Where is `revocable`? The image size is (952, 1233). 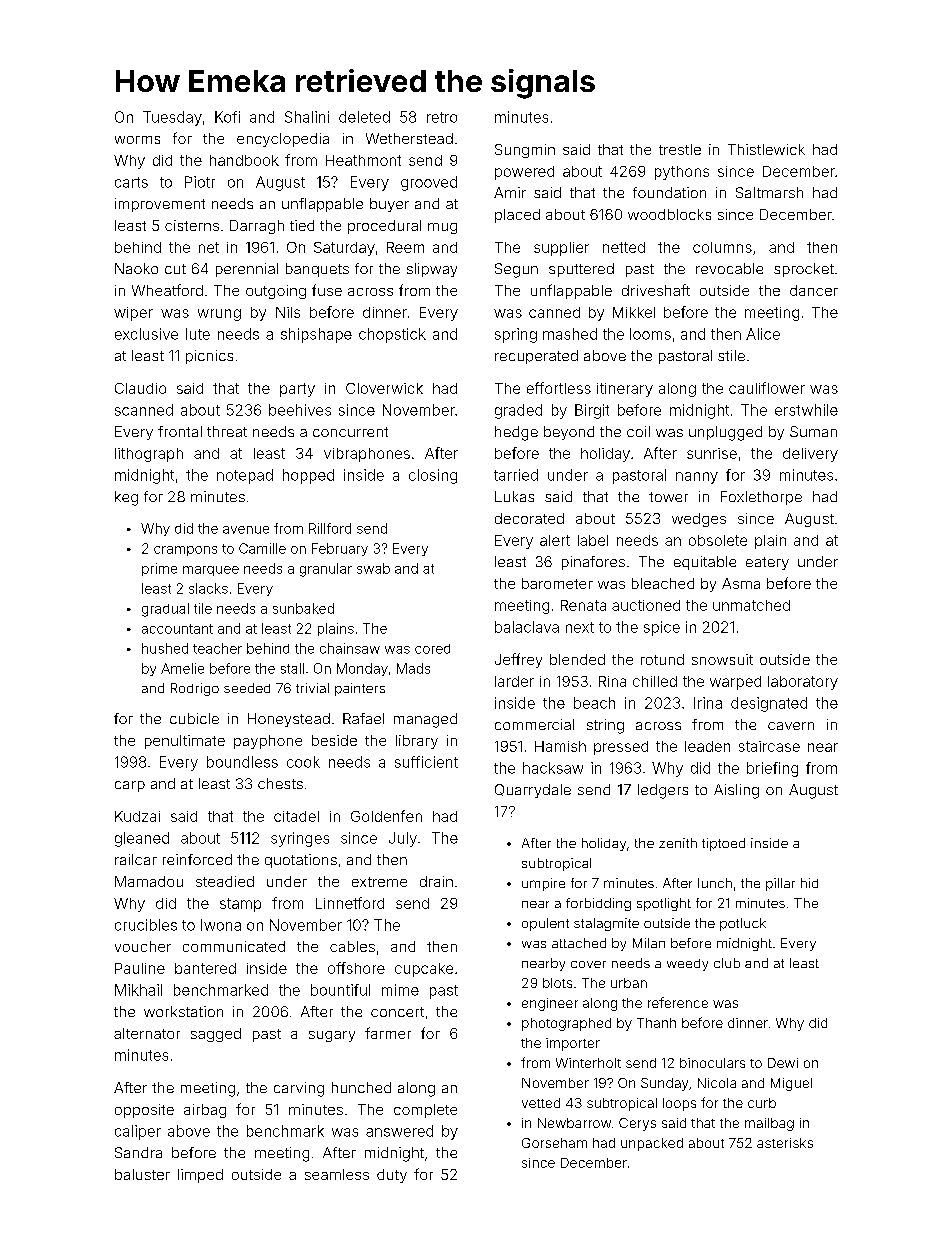 revocable is located at coordinates (729, 268).
